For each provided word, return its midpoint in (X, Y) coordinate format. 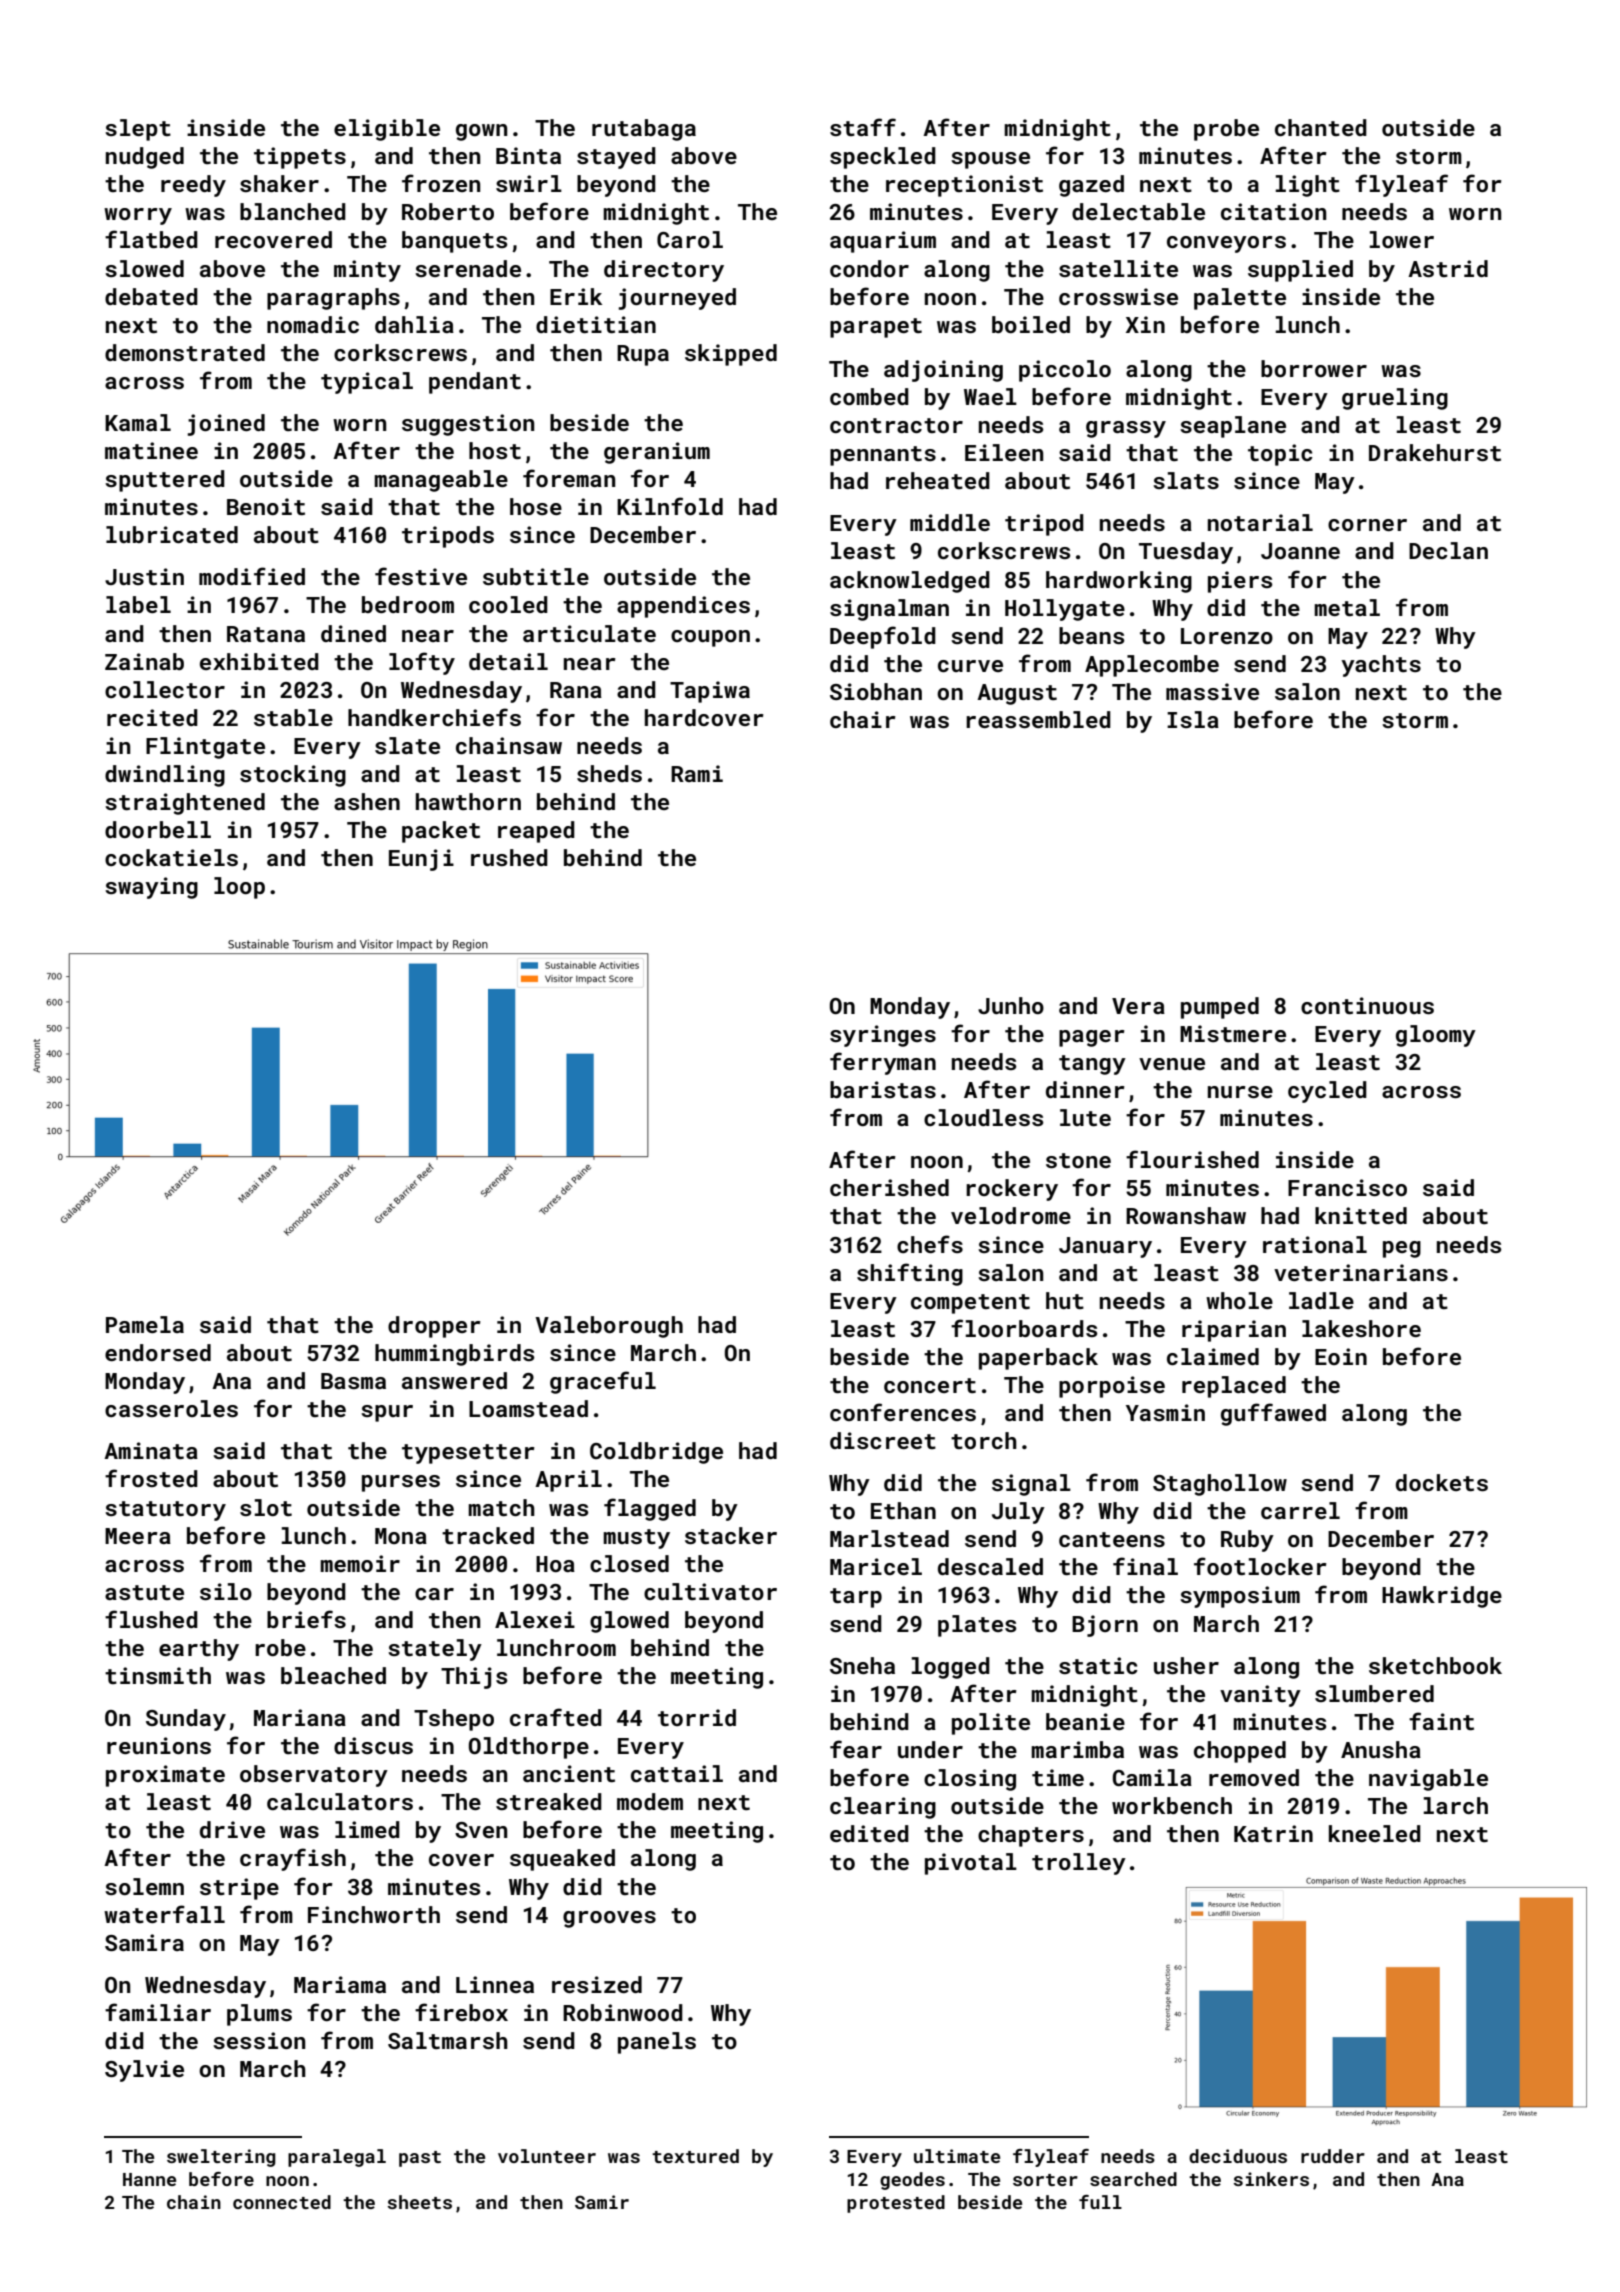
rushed (509, 857)
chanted (1321, 127)
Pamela (145, 1324)
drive (232, 1829)
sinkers (1271, 2179)
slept (138, 130)
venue (1172, 1064)
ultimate (957, 2156)
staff (863, 127)
